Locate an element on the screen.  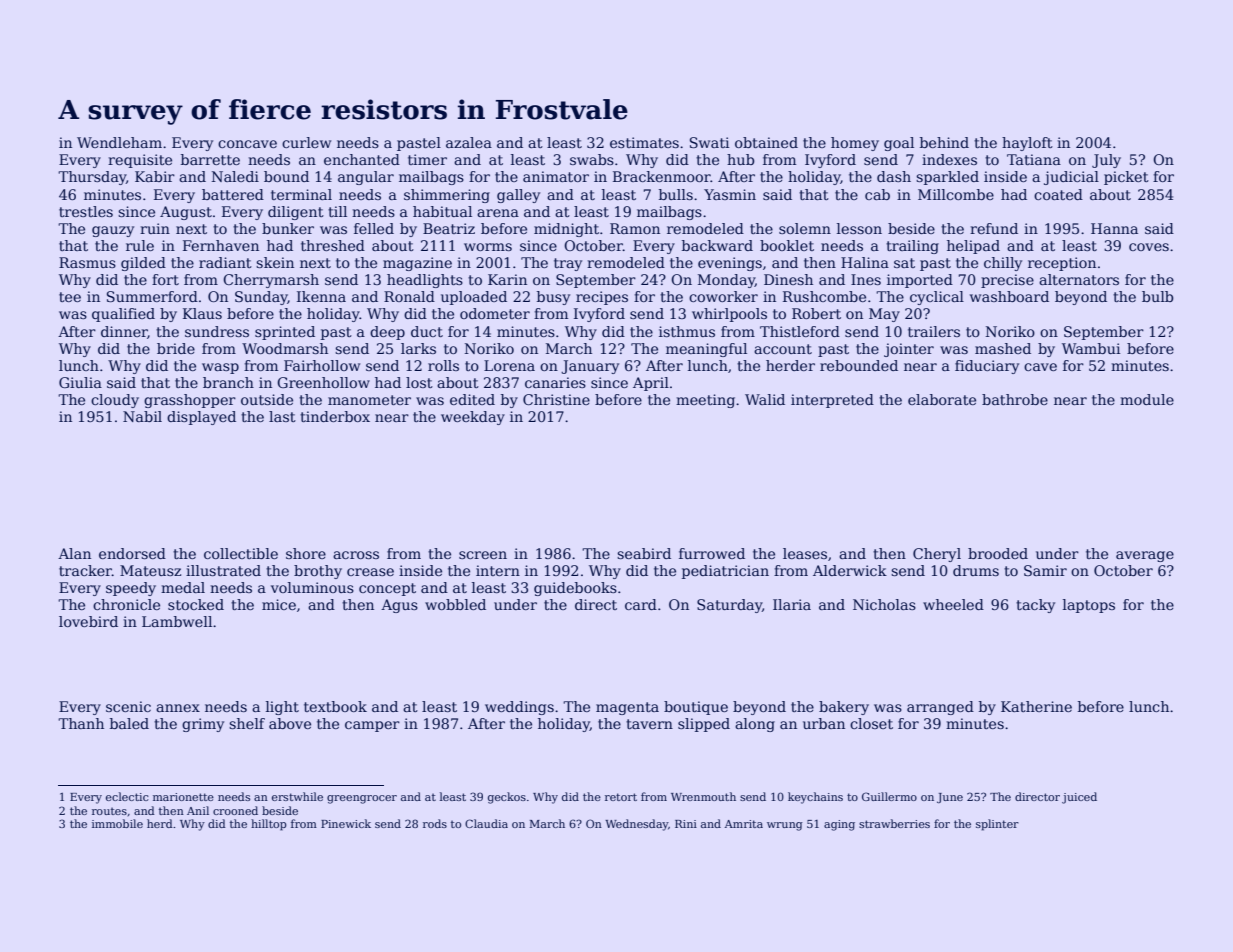
Guillermo is located at coordinates (889, 796).
